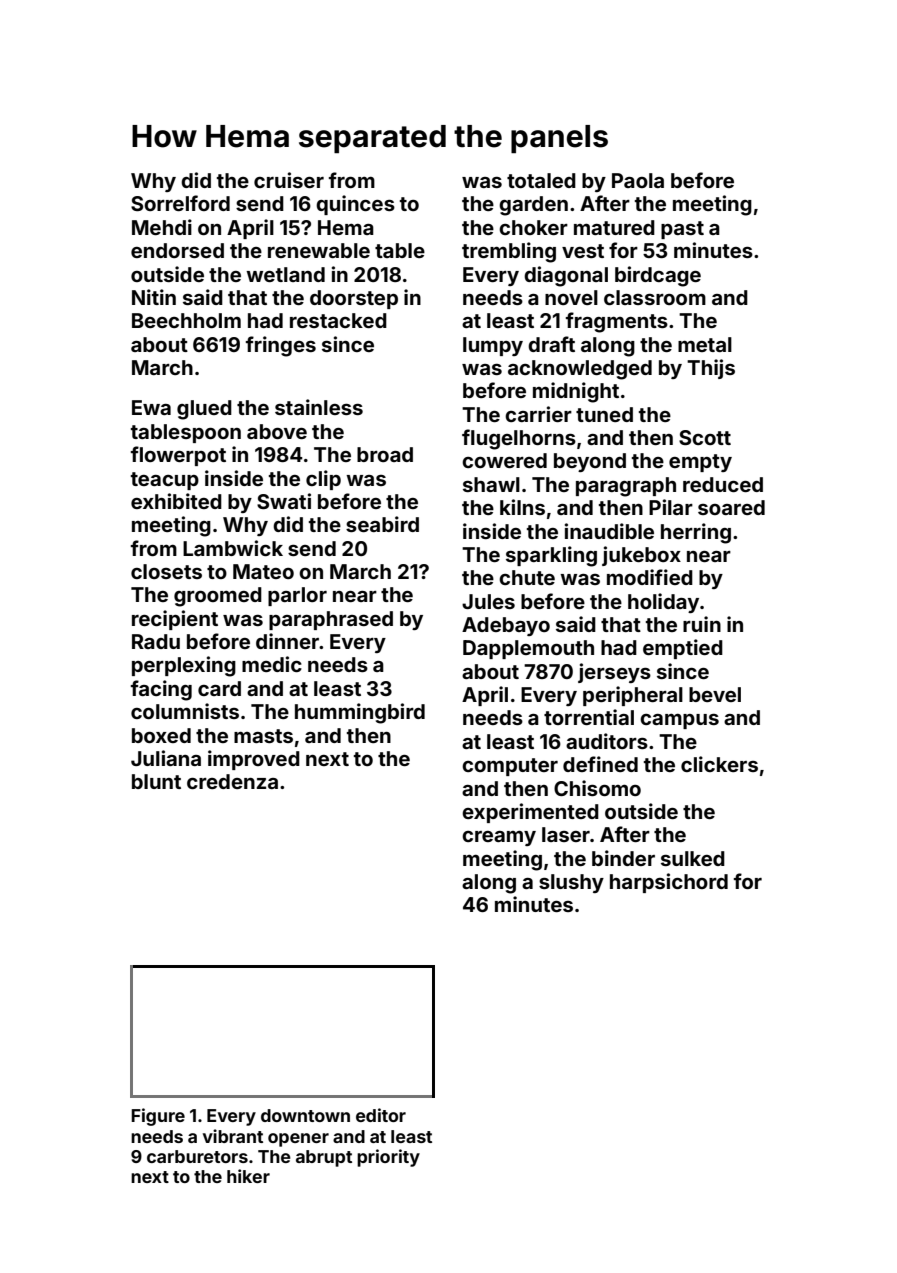 The height and width of the page is (1273, 897). Describe the element at coordinates (488, 601) in the page. I see `Jules` at that location.
